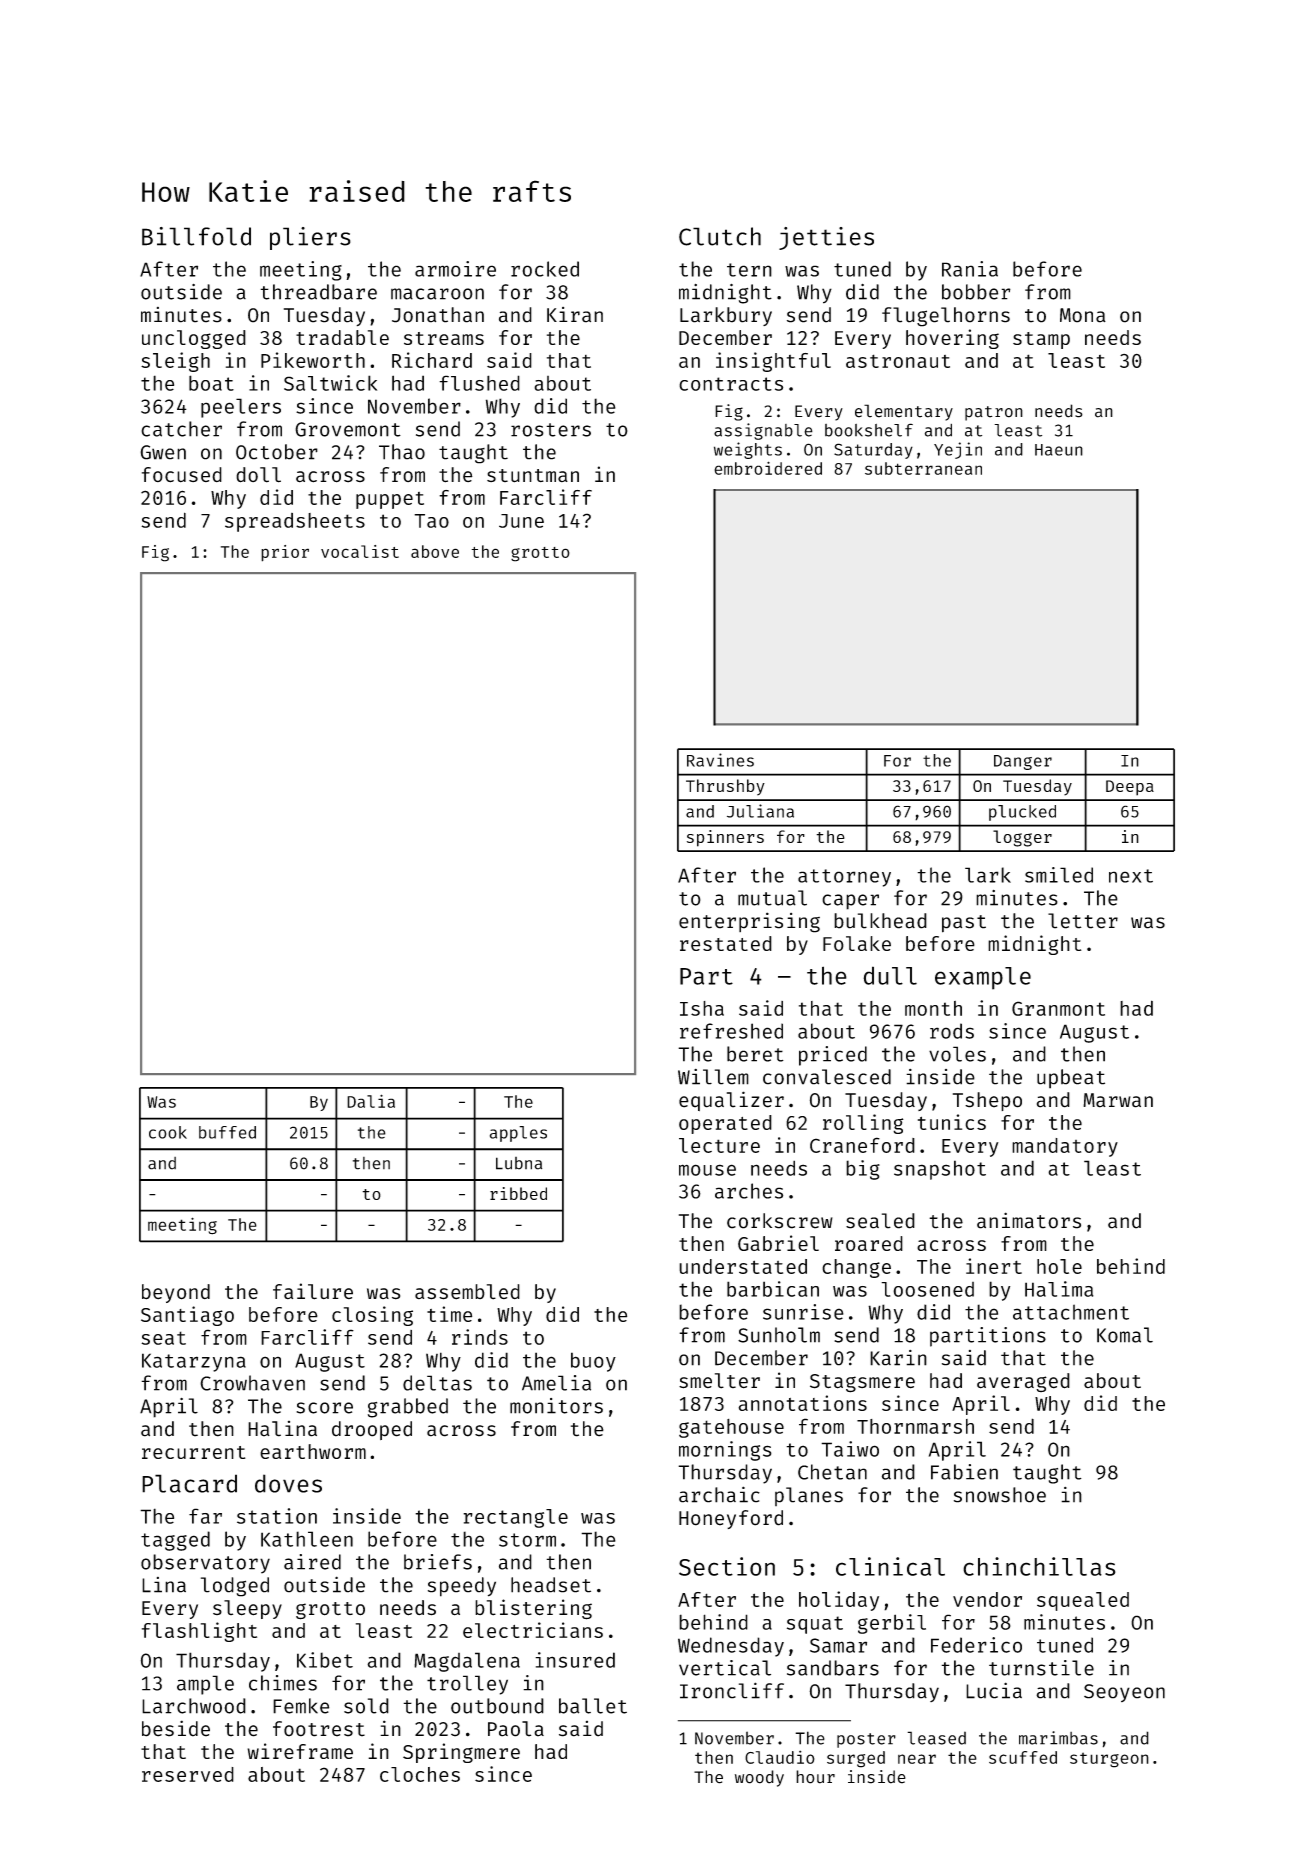  What do you see at coordinates (987, 1101) in the page?
I see `Tshepo` at bounding box center [987, 1101].
